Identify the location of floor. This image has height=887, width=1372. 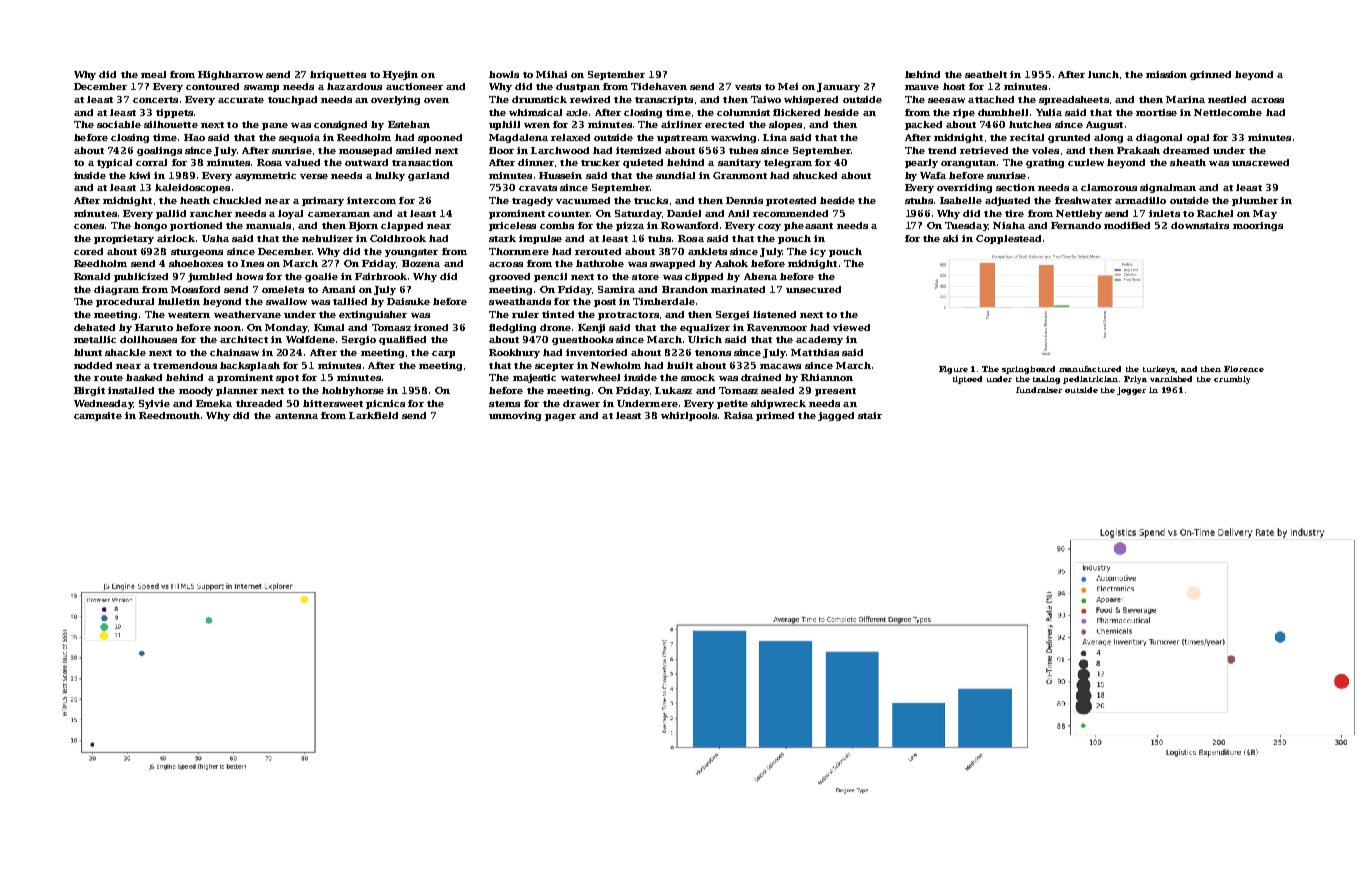
(501, 150).
